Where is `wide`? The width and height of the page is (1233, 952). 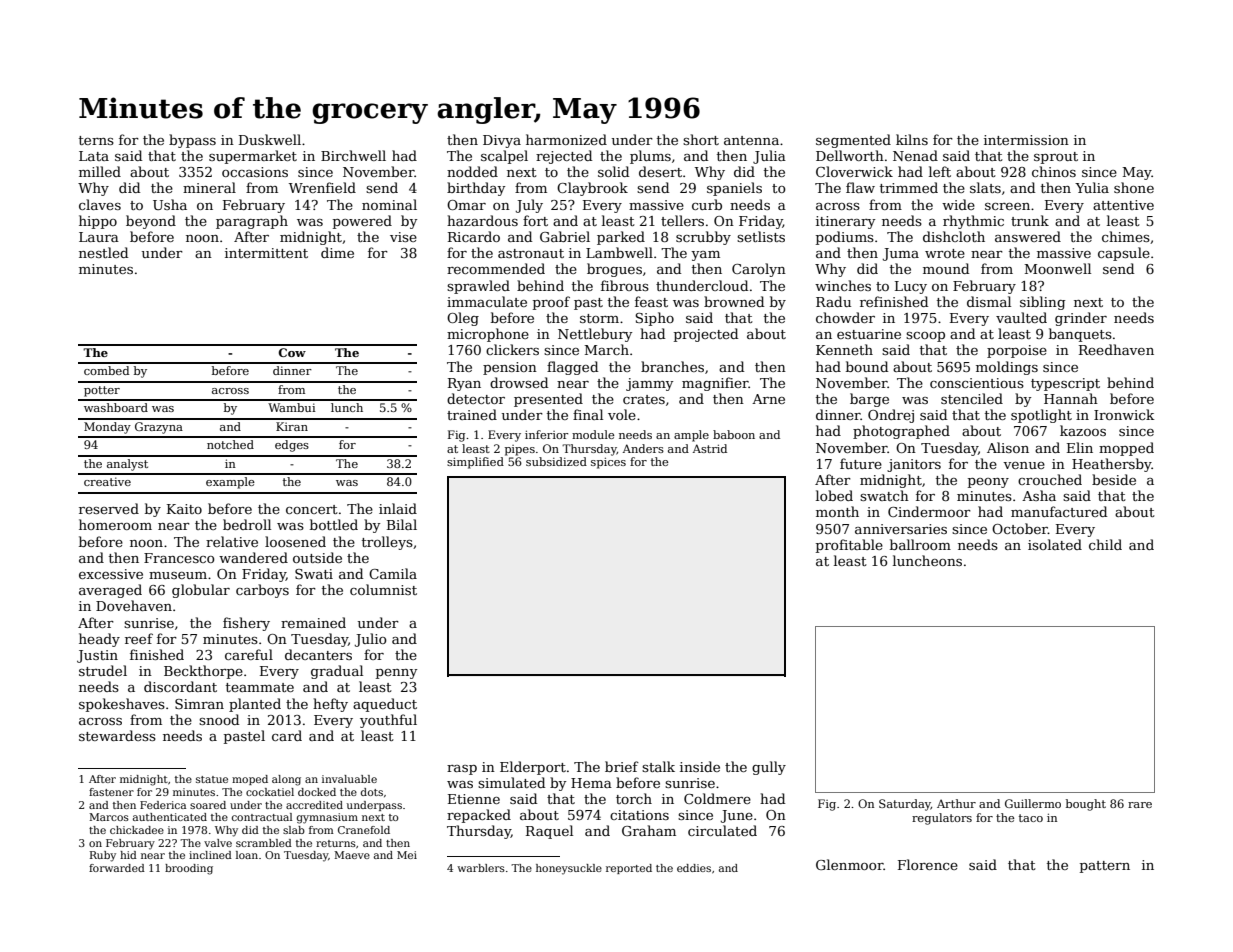 wide is located at coordinates (958, 204).
